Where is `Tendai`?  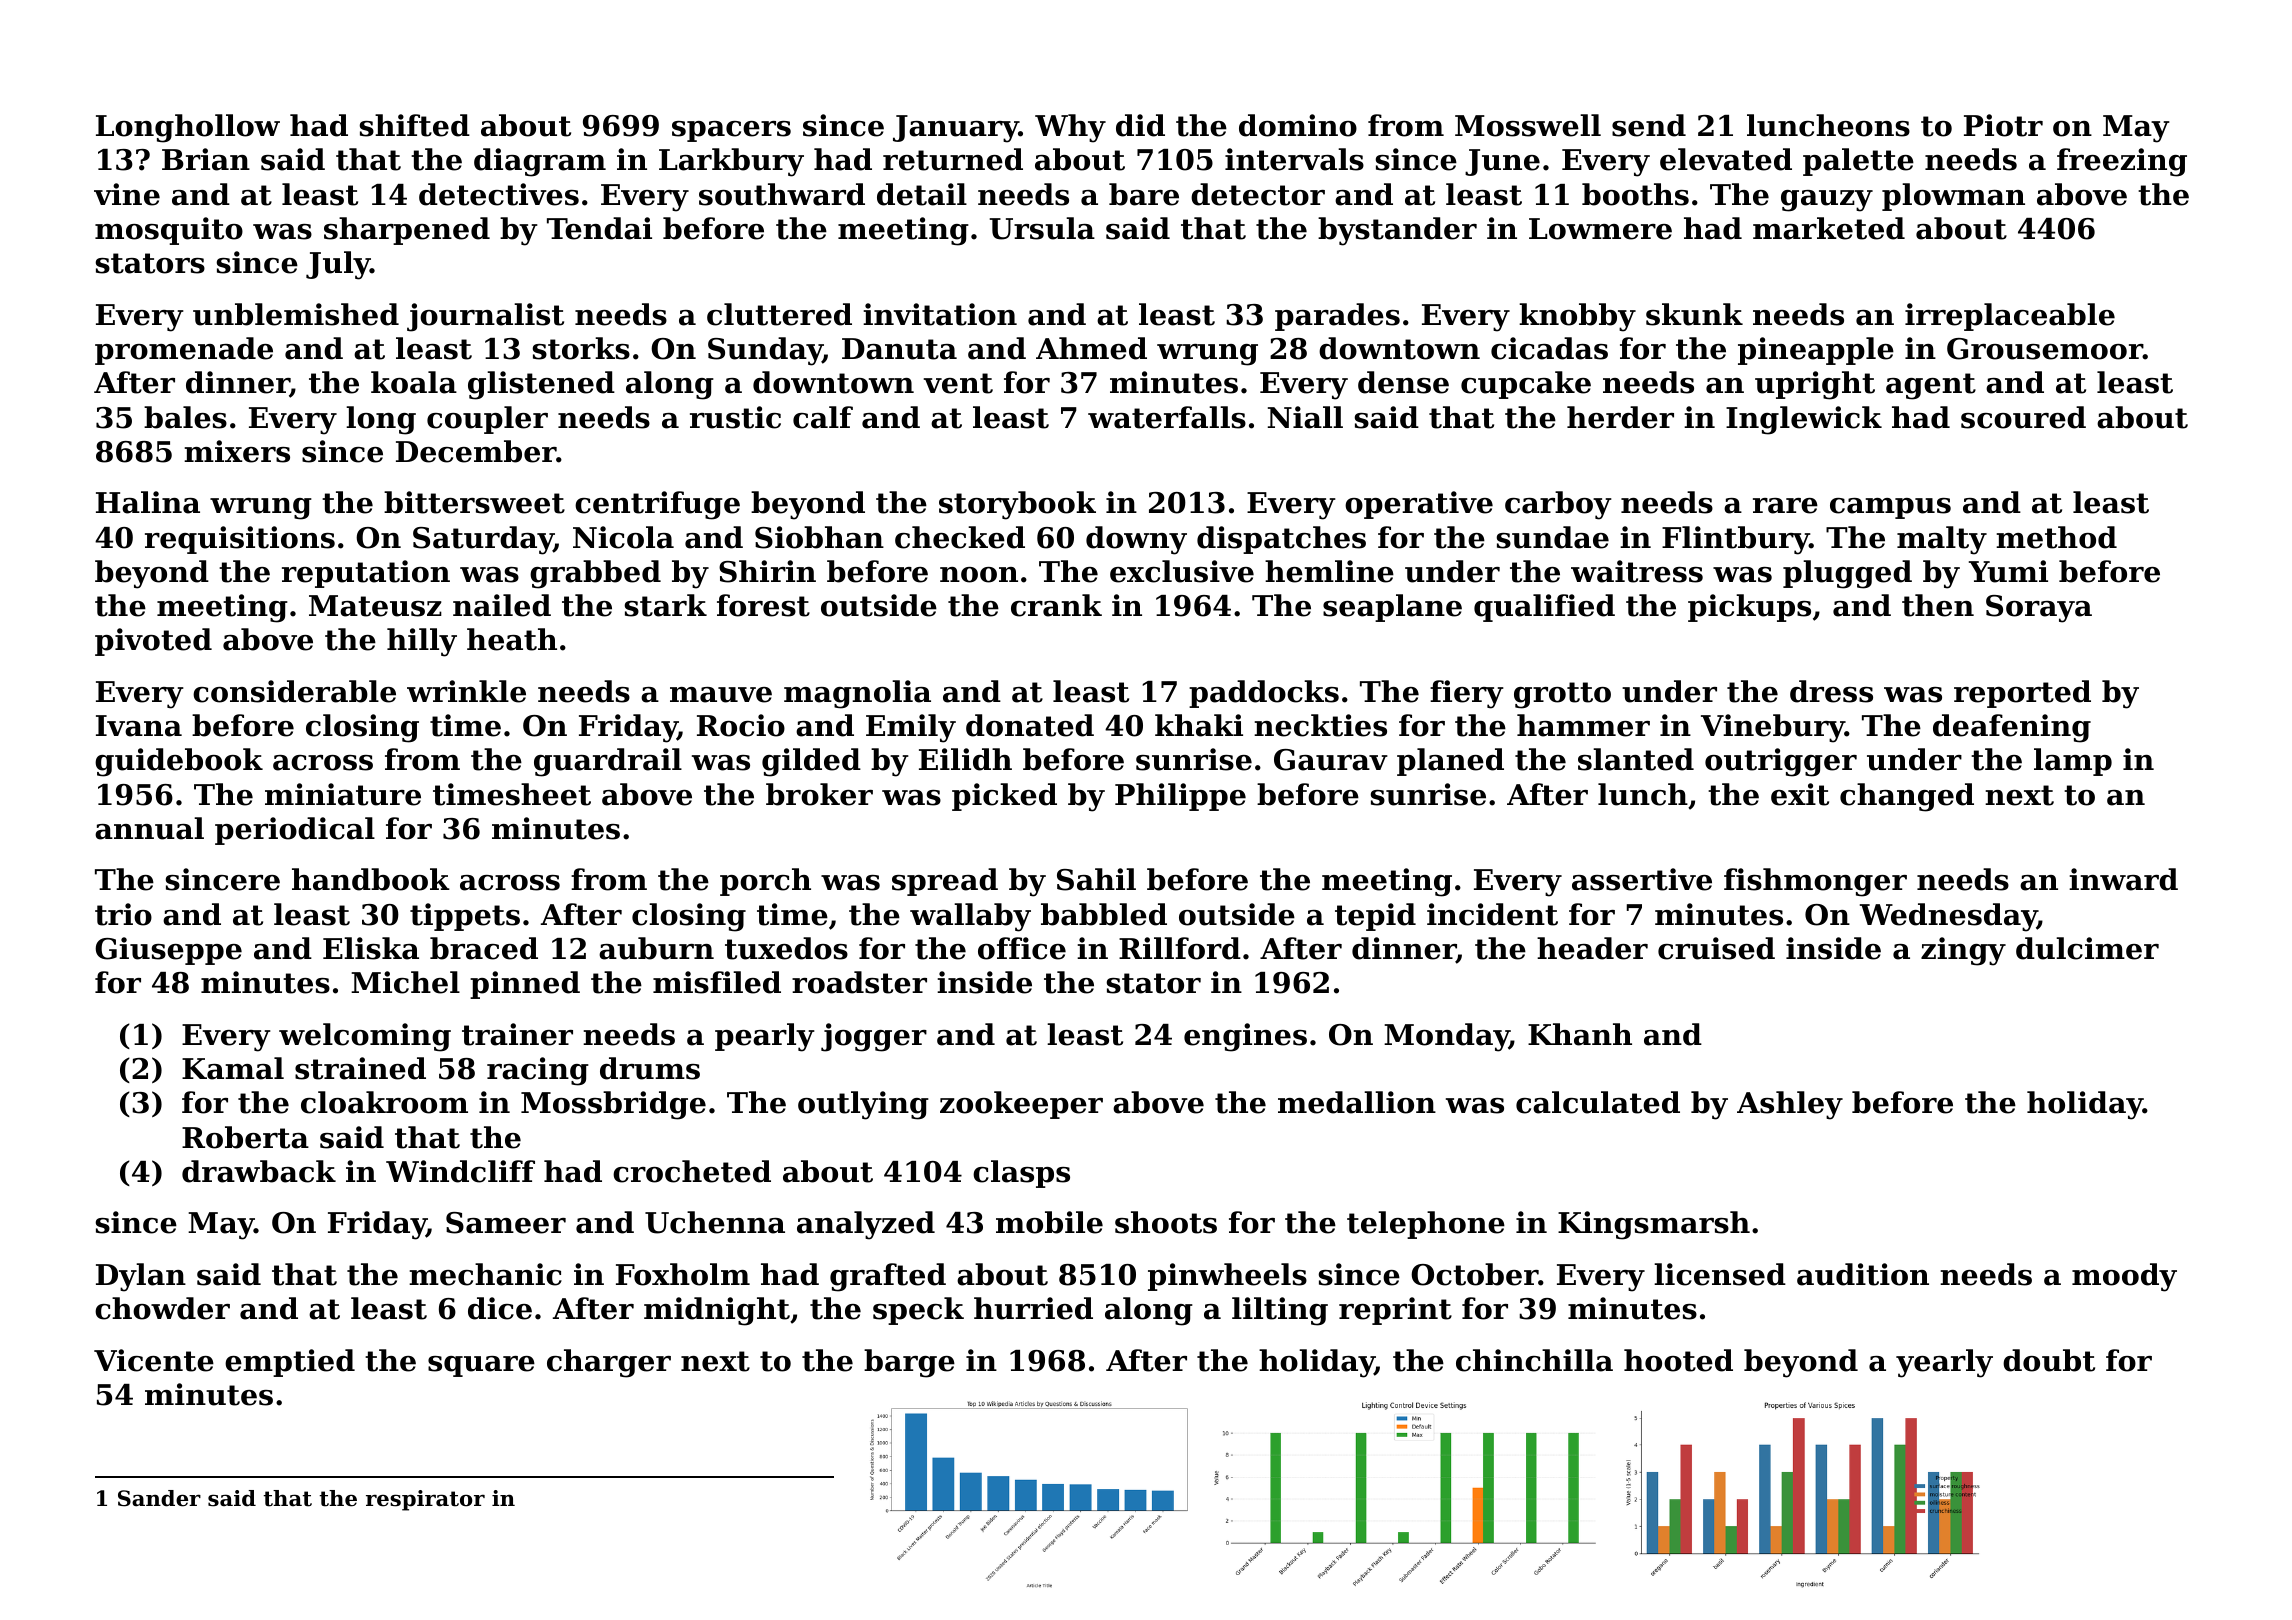
Tendai is located at coordinates (599, 228).
